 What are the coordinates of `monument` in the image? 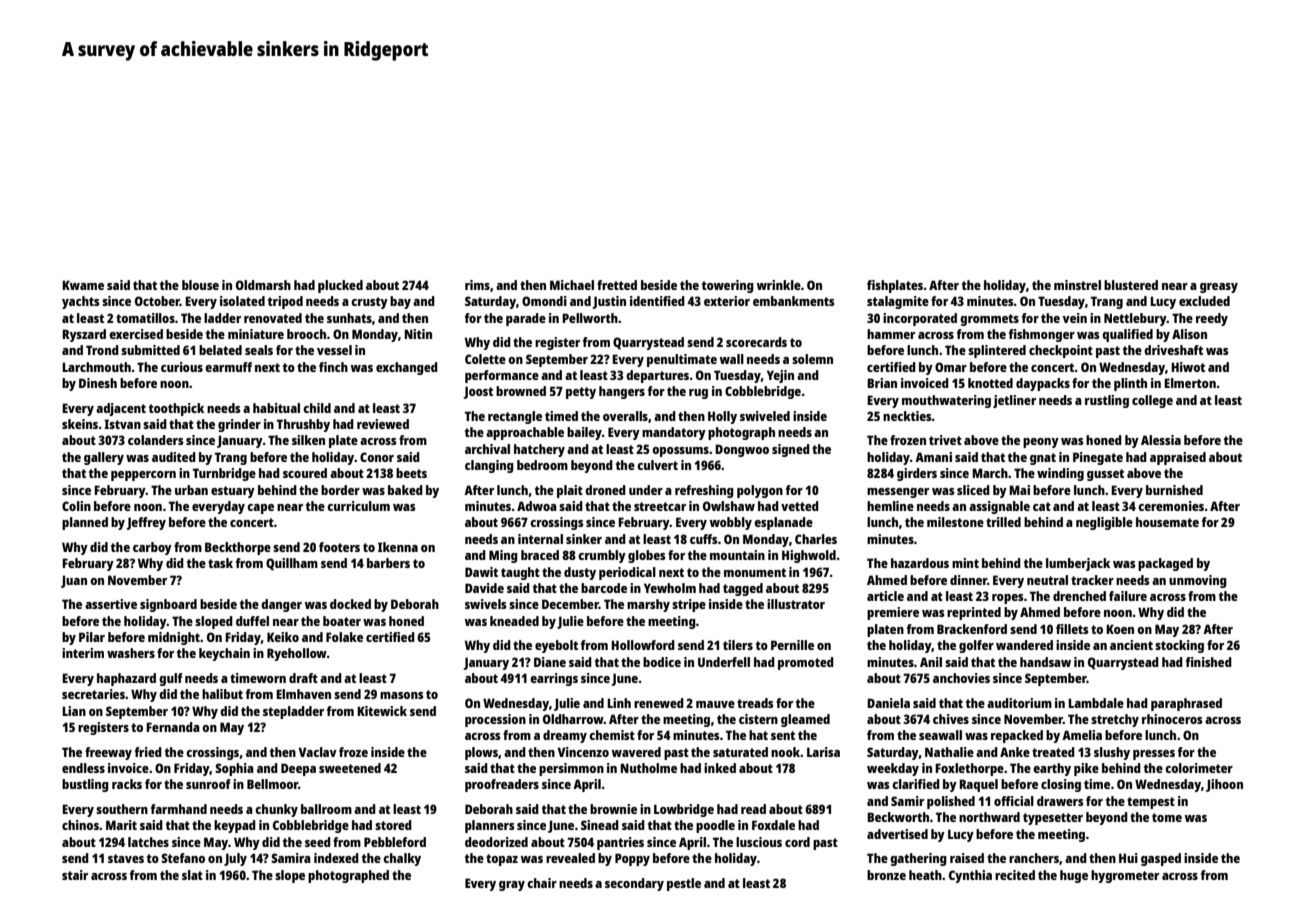 It's located at (755, 572).
